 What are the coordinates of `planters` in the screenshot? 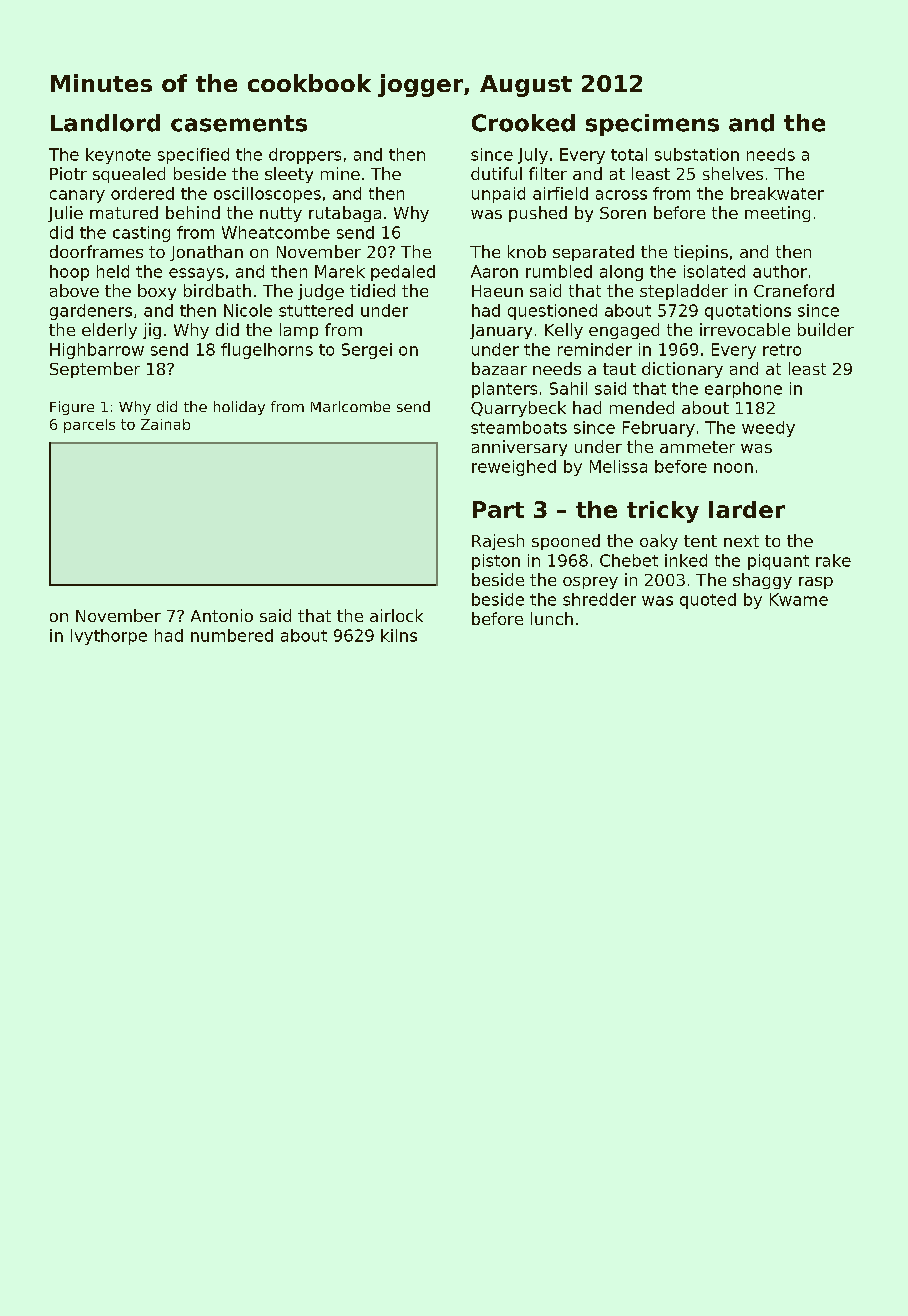 It's located at (504, 390).
